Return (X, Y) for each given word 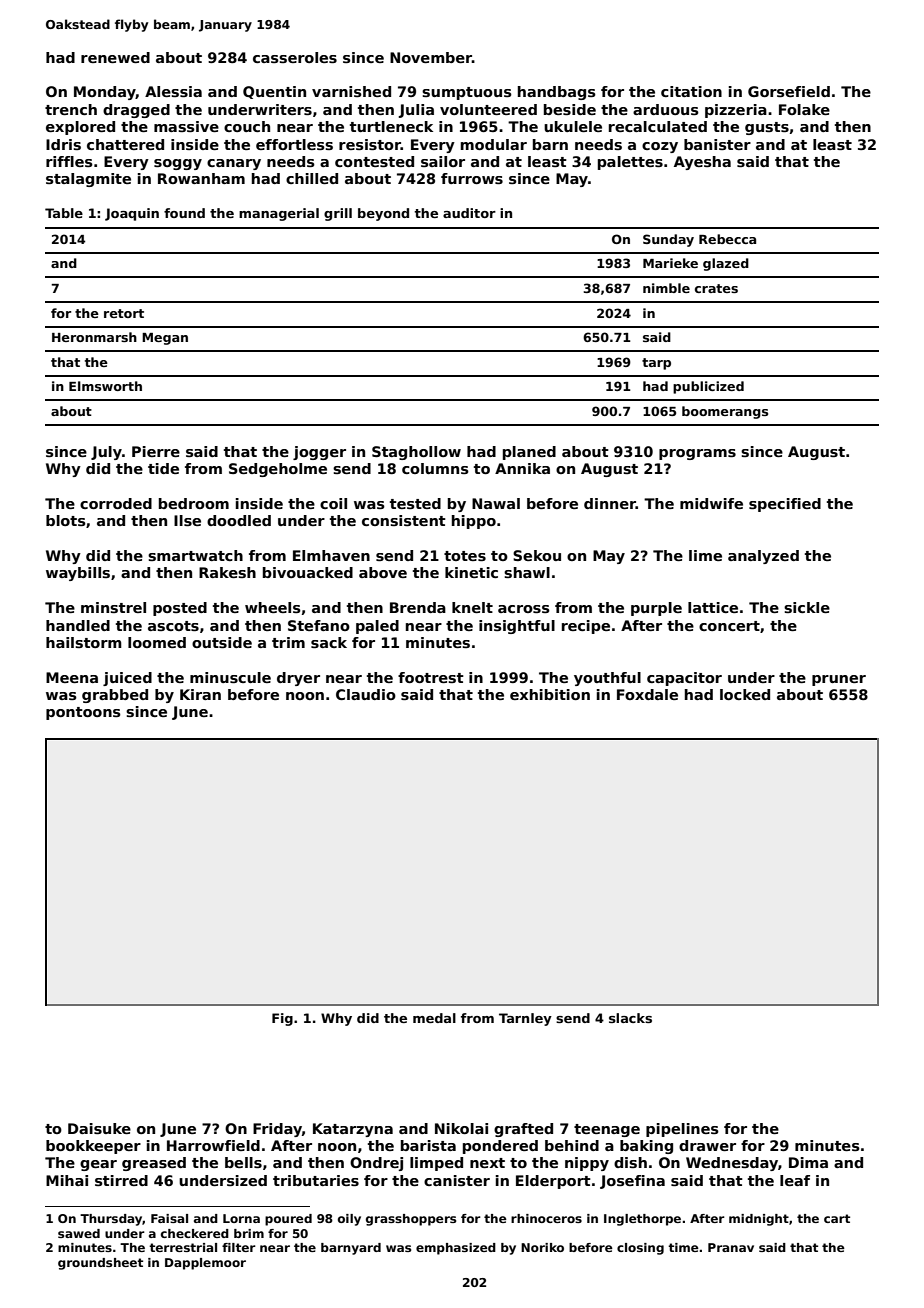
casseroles (295, 57)
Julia (416, 111)
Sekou (537, 555)
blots (66, 520)
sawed (79, 1233)
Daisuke (99, 1128)
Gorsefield (789, 91)
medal (434, 1018)
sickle (807, 607)
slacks (630, 1018)
